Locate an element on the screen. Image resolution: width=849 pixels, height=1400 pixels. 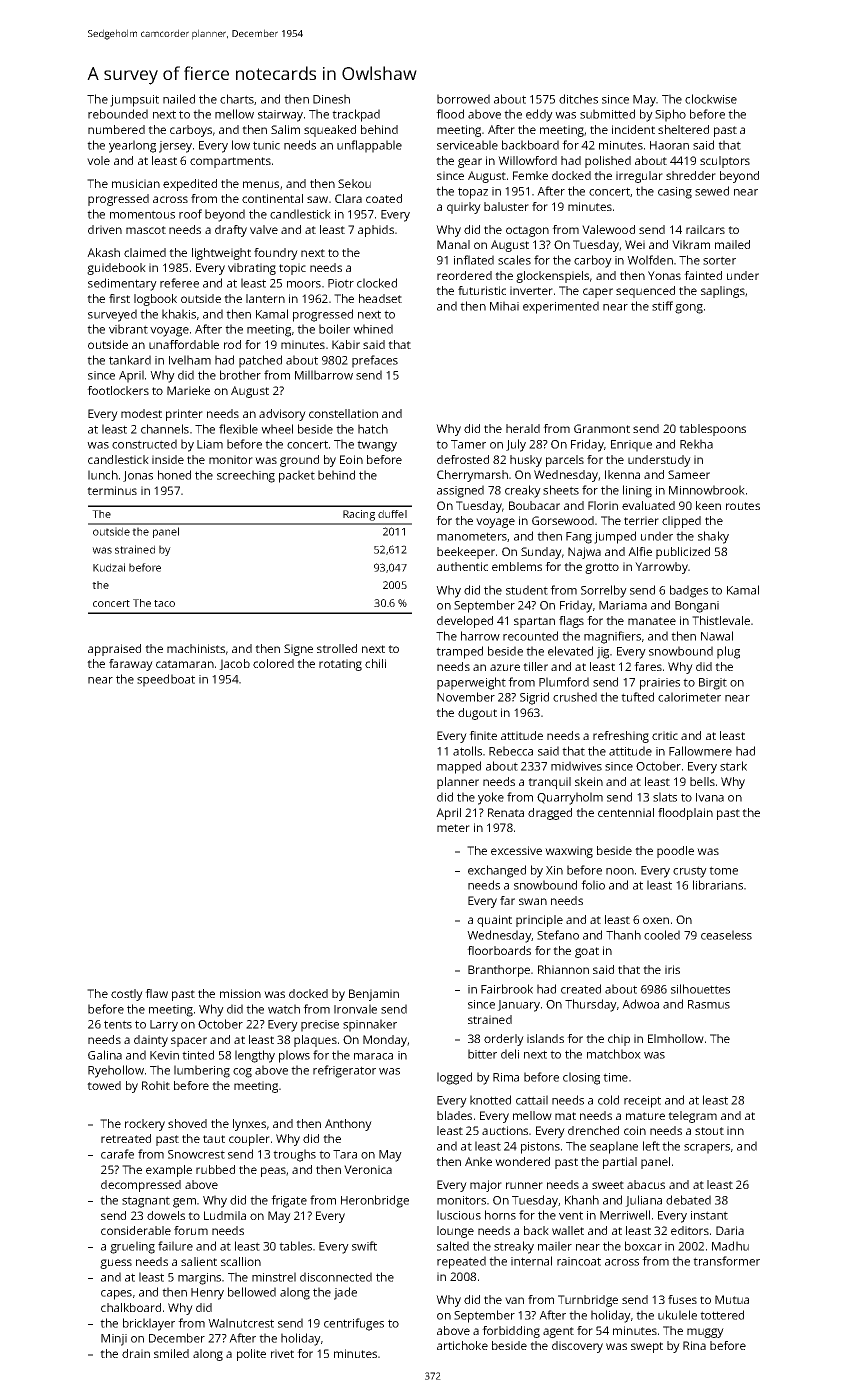
badges is located at coordinates (689, 591).
